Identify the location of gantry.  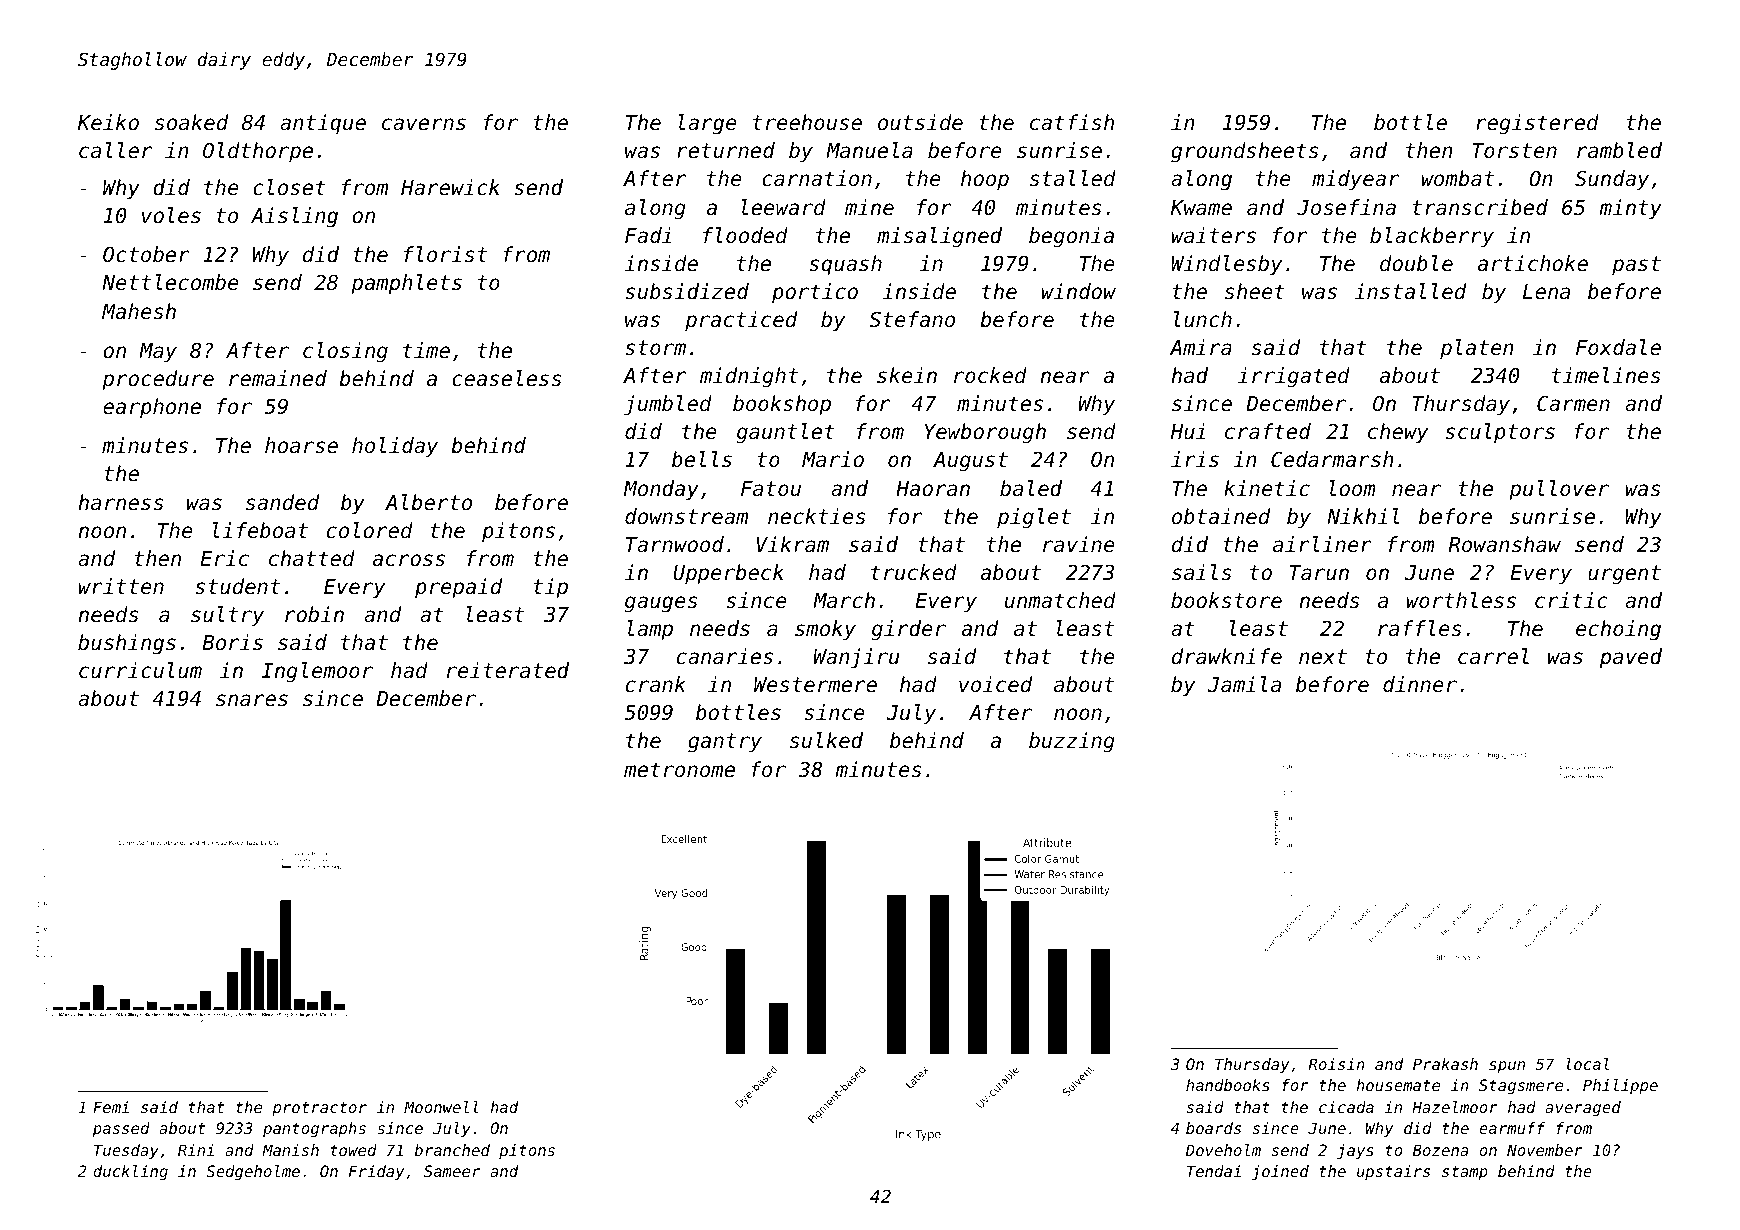
(725, 743).
